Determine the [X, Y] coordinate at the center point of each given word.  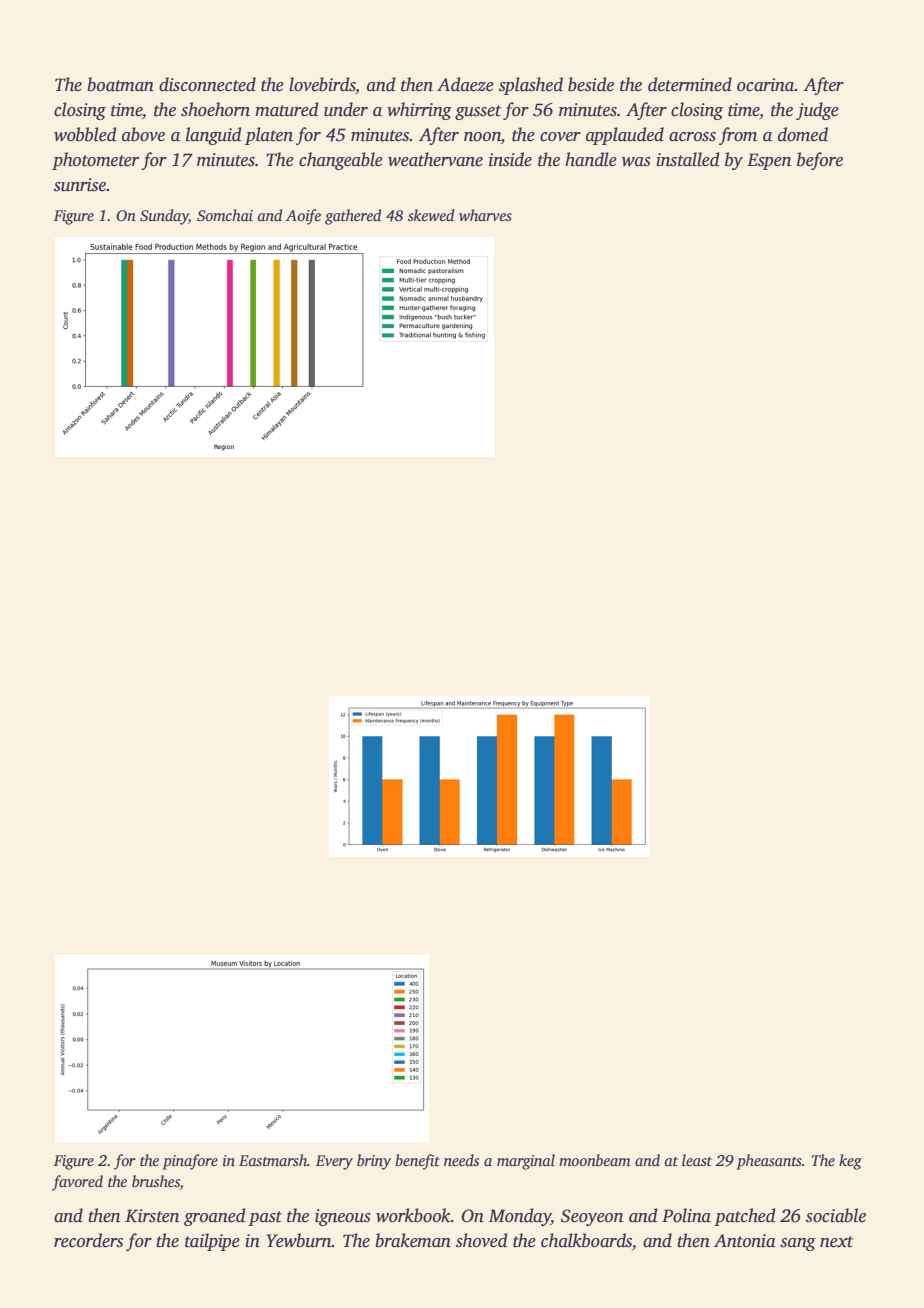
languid [213, 136]
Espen [769, 161]
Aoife [303, 217]
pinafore [190, 1162]
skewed [431, 215]
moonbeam [595, 1160]
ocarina [766, 85]
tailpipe [212, 1242]
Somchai [225, 215]
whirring [419, 111]
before [820, 161]
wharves [485, 215]
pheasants [769, 1162]
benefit [417, 1162]
